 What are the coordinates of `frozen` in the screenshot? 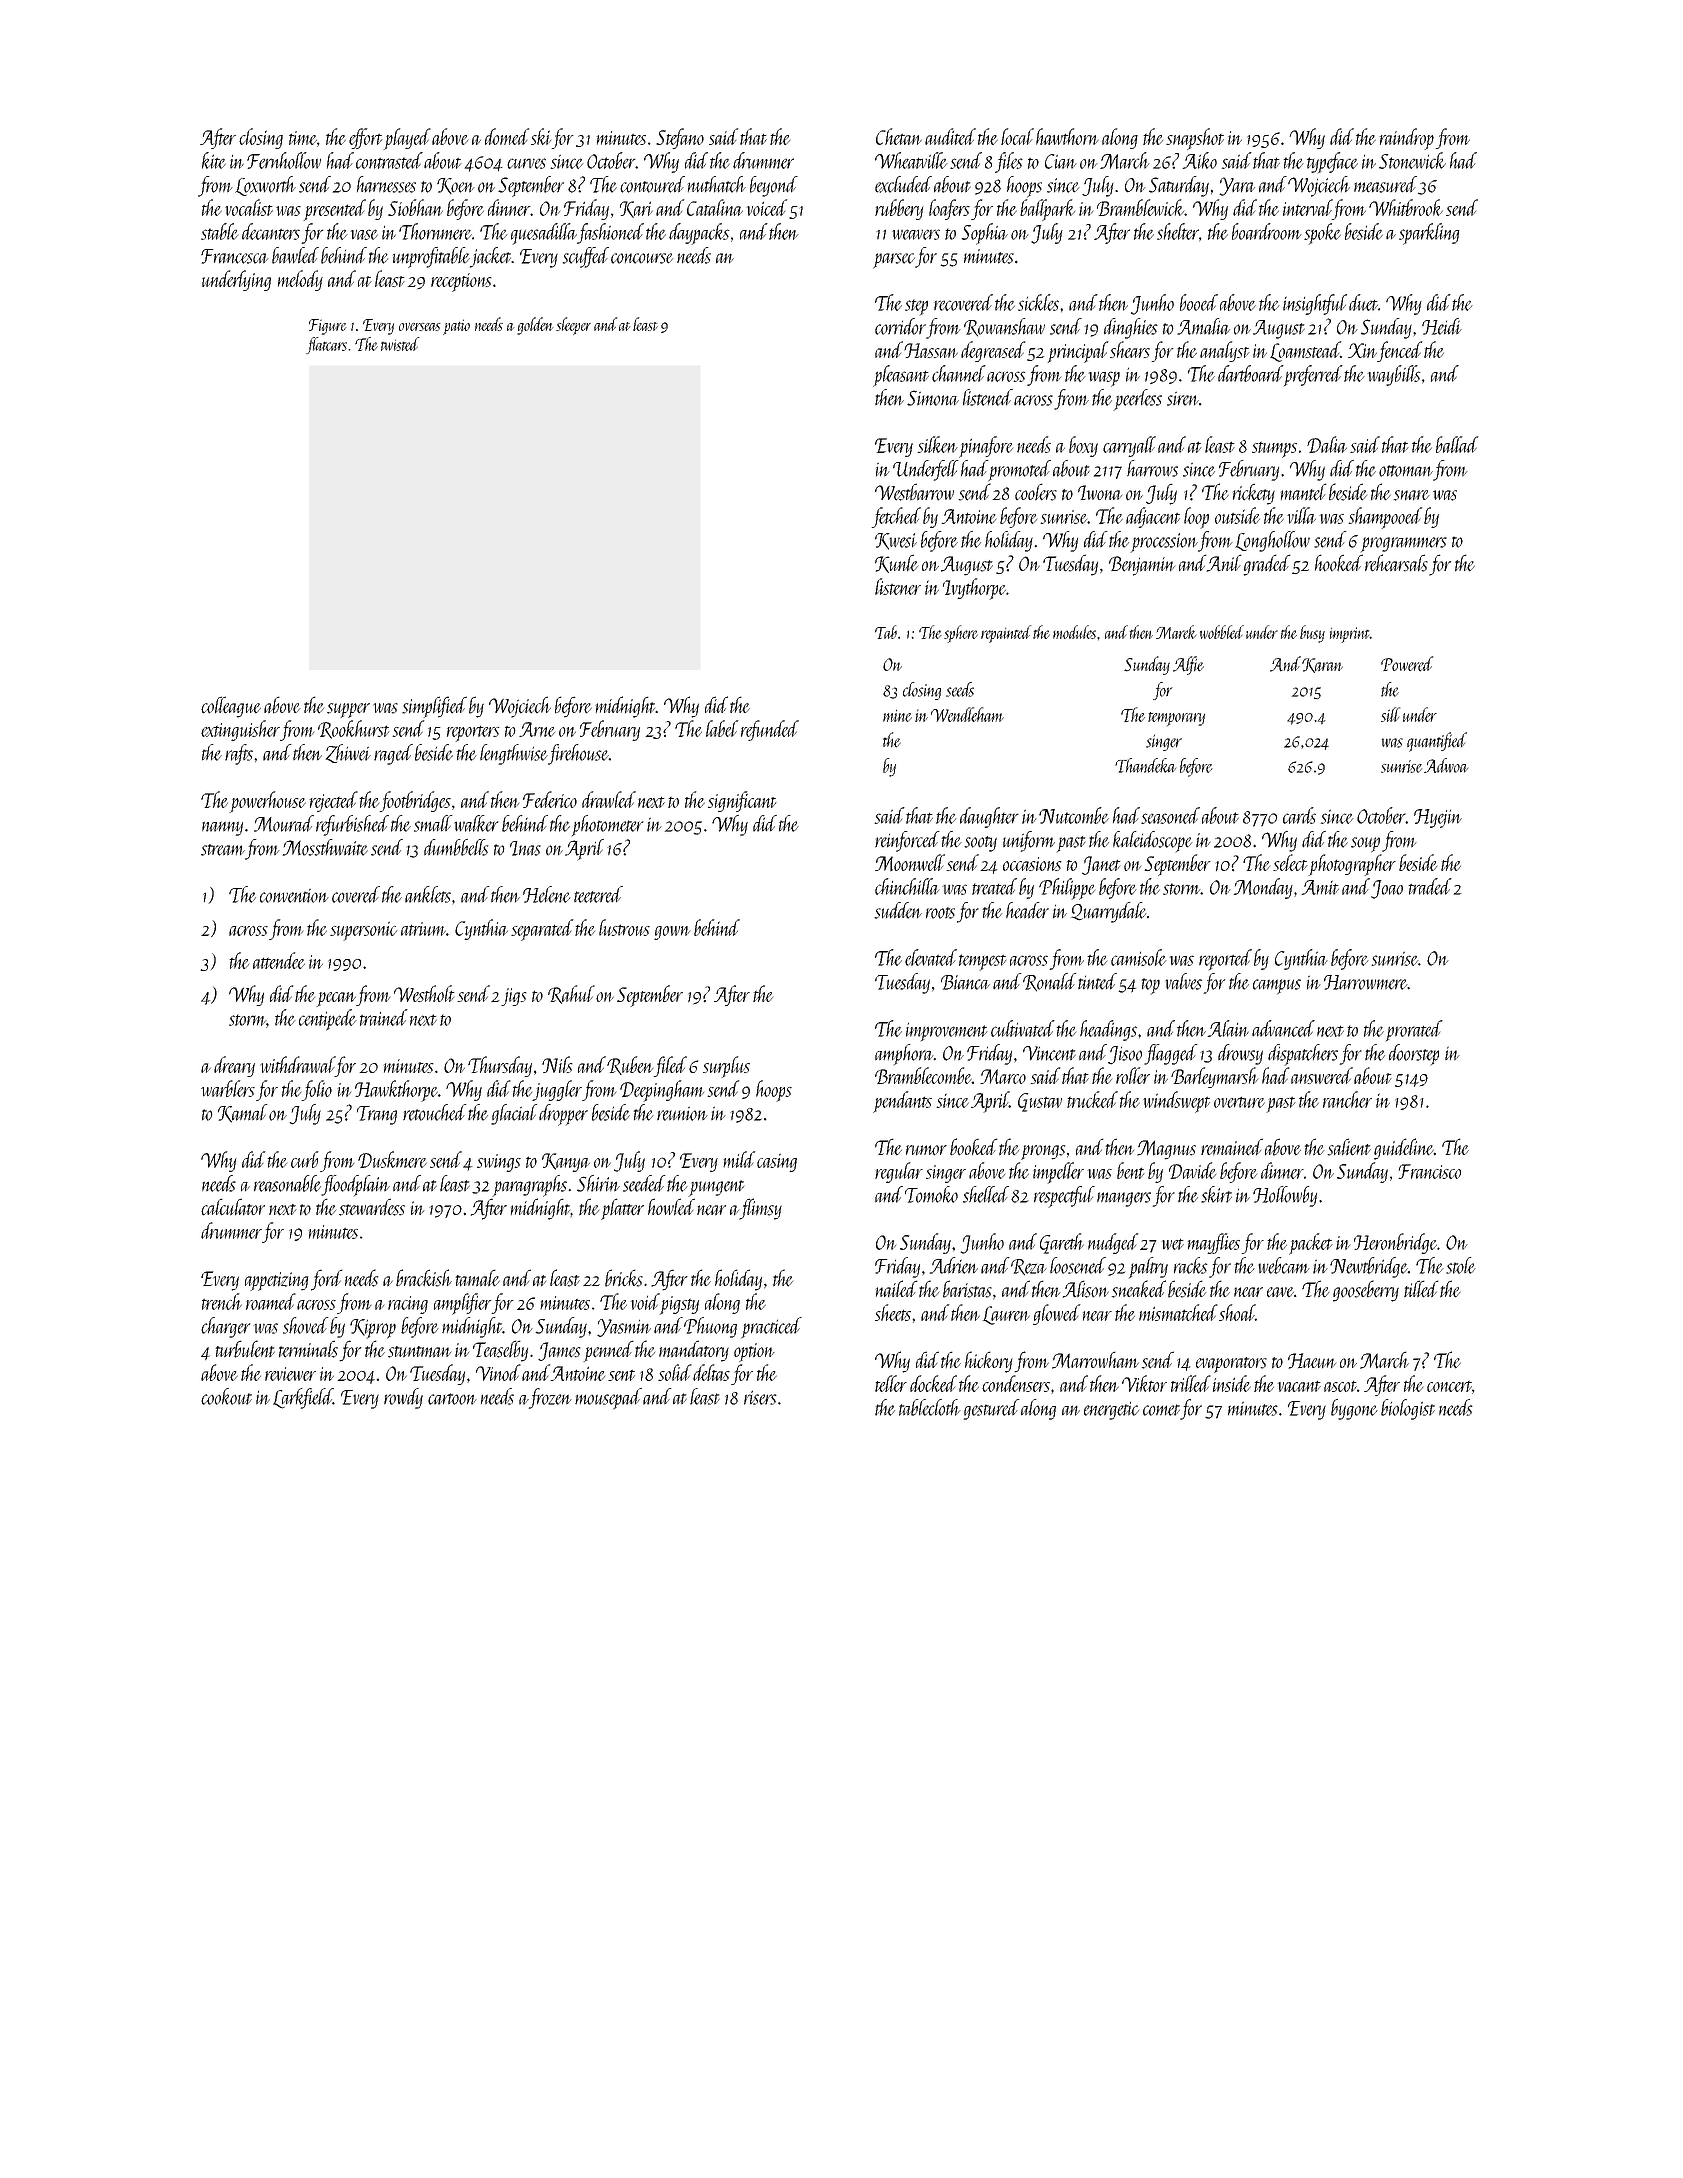 It's located at (550, 1398).
